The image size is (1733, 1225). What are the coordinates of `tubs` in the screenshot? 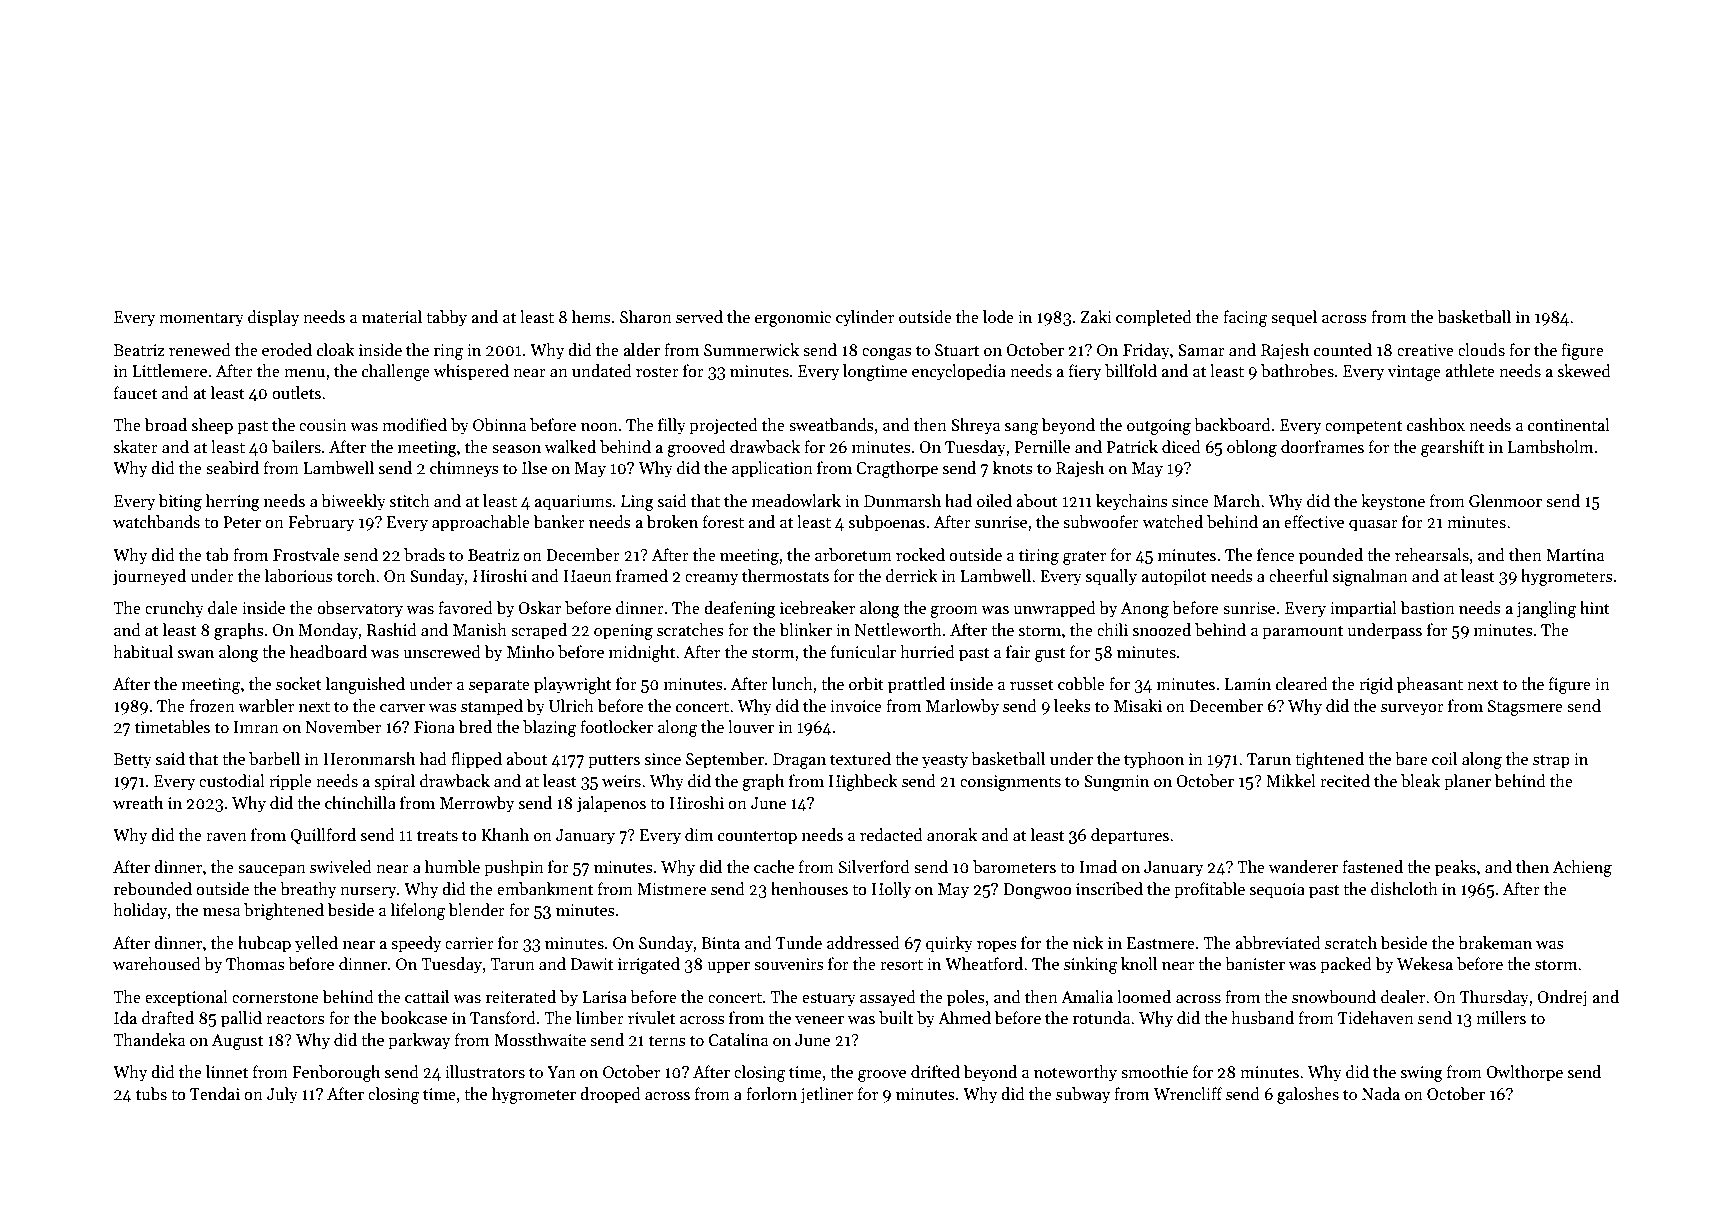 It's located at (151, 1094).
